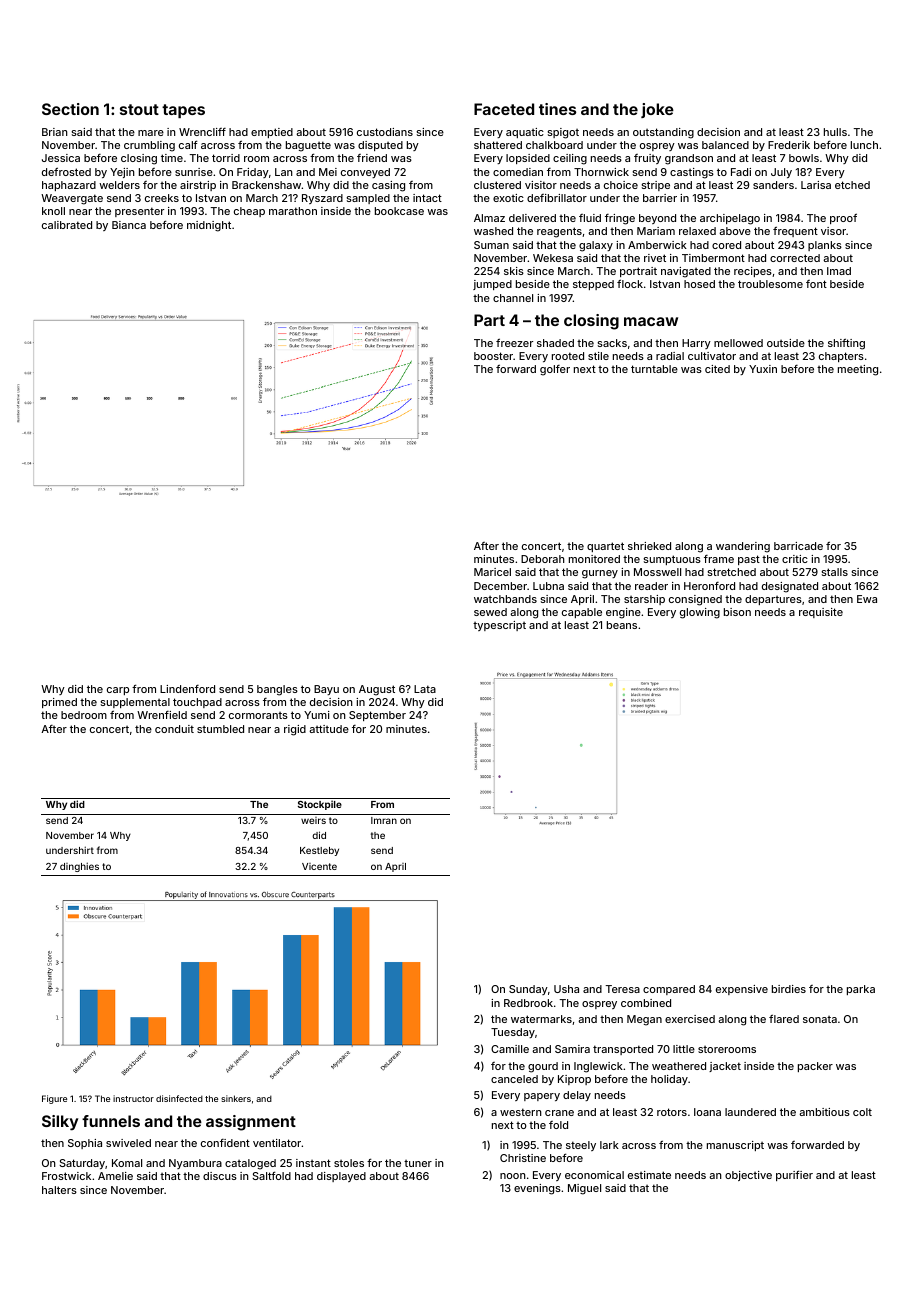 The image size is (924, 1308). I want to click on mare, so click(151, 133).
